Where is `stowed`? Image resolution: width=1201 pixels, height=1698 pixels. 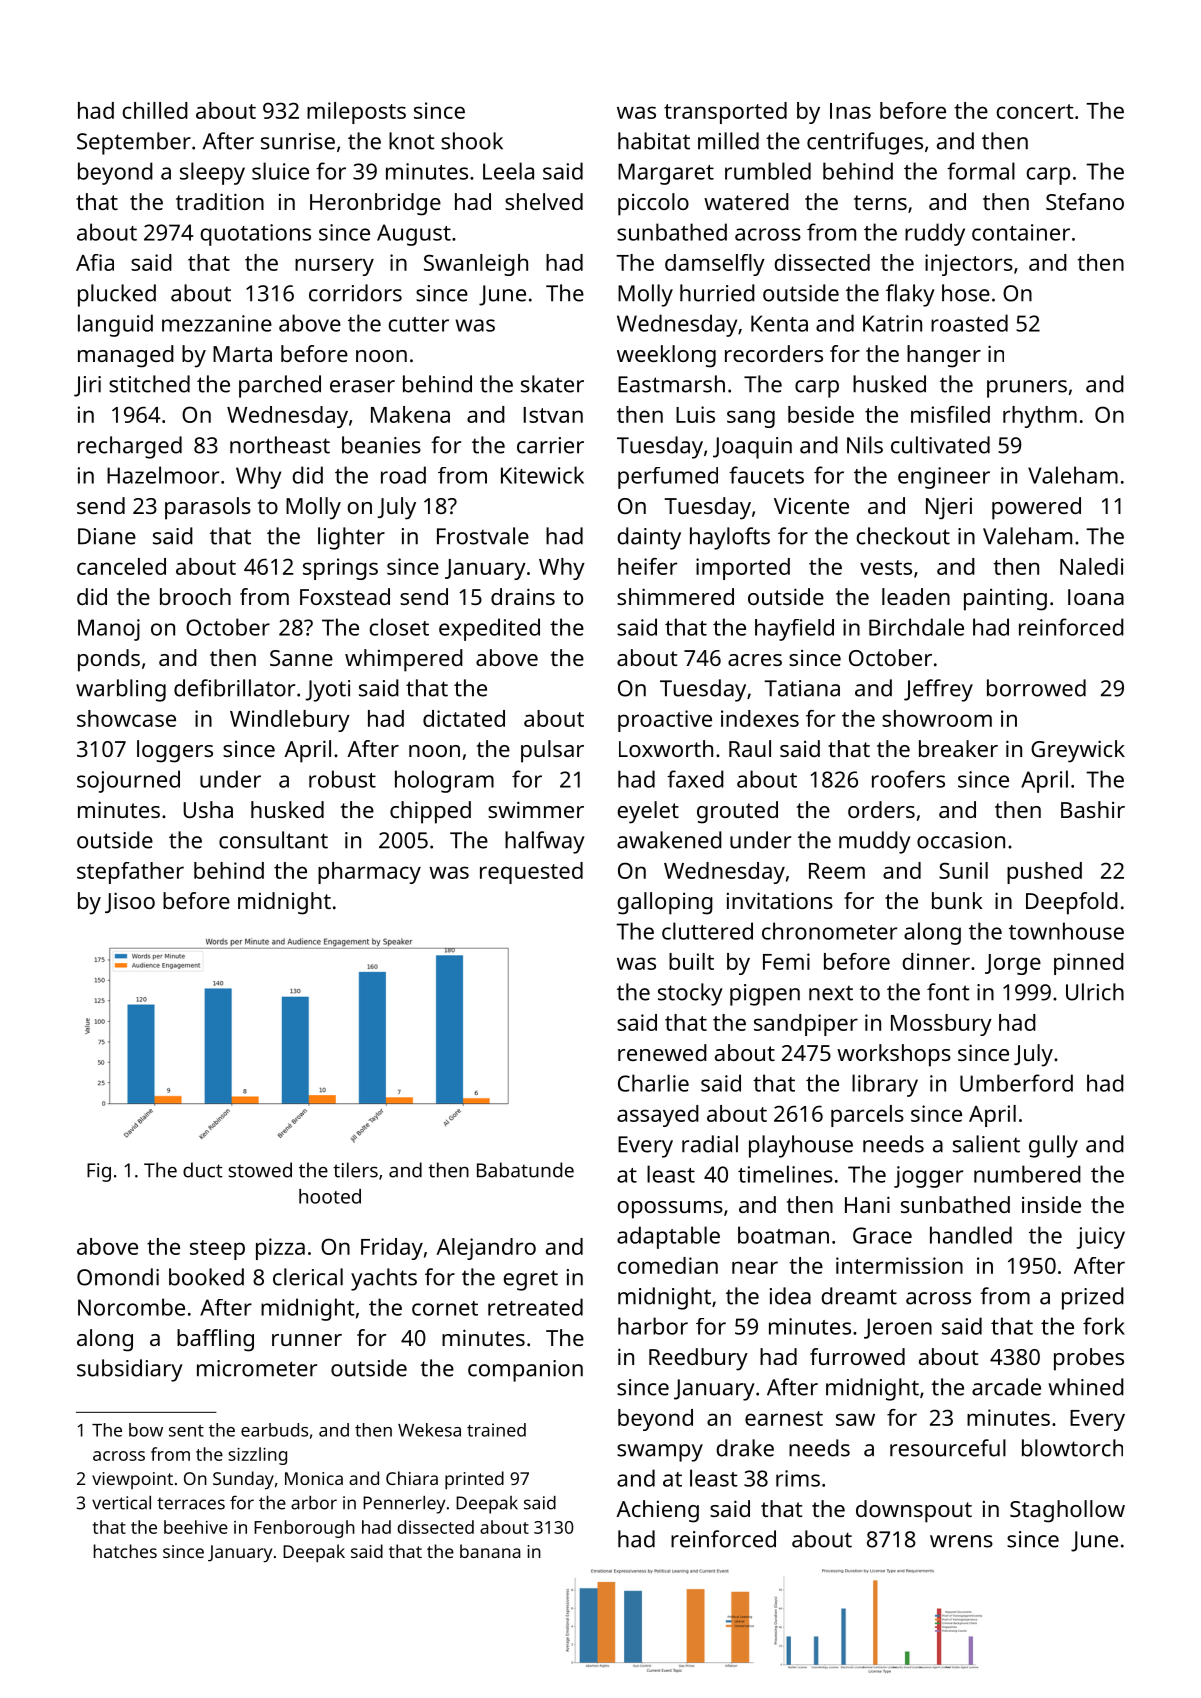
stowed is located at coordinates (260, 1170).
